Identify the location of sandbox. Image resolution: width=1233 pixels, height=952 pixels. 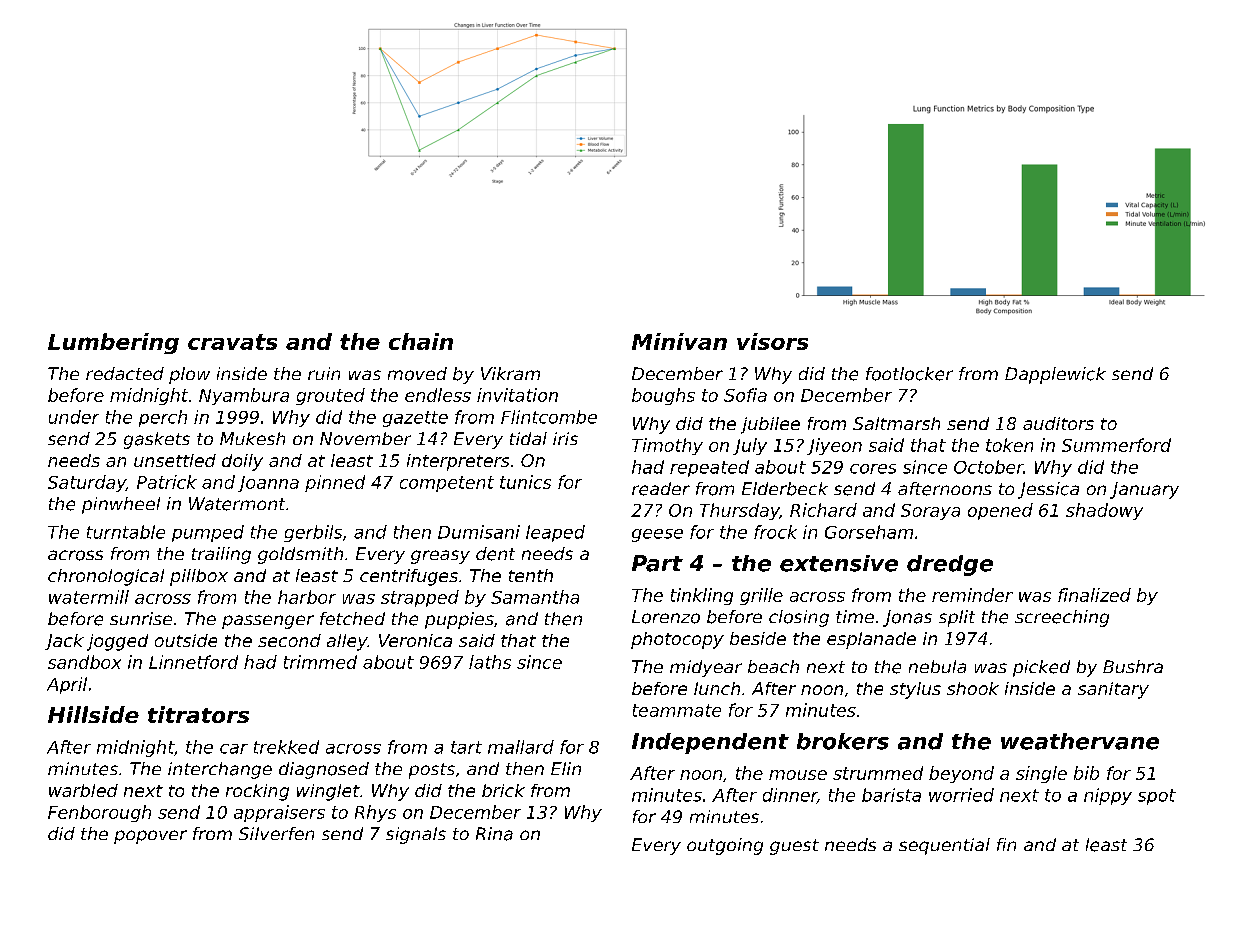
(84, 662).
